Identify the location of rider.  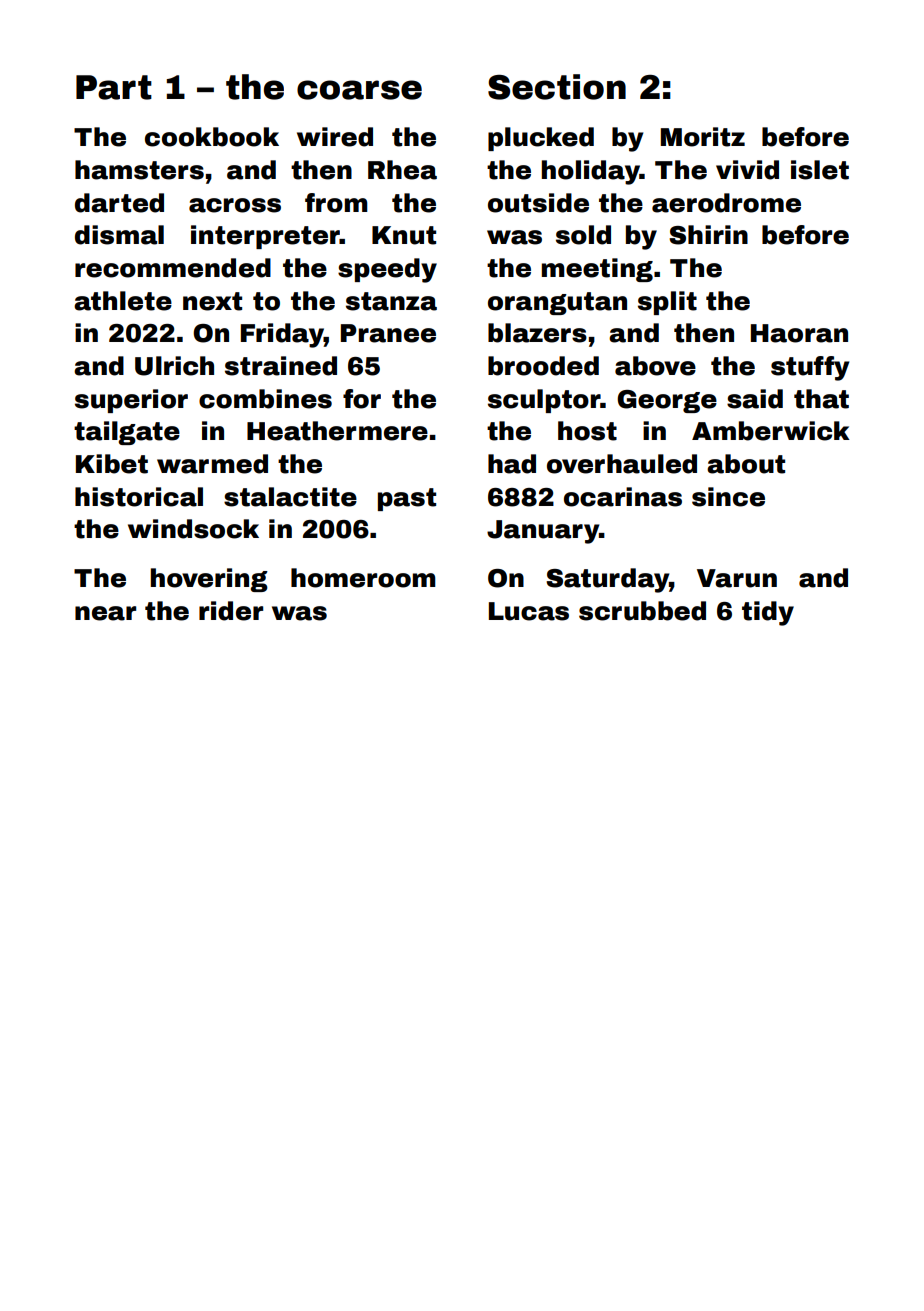
(231, 611).
